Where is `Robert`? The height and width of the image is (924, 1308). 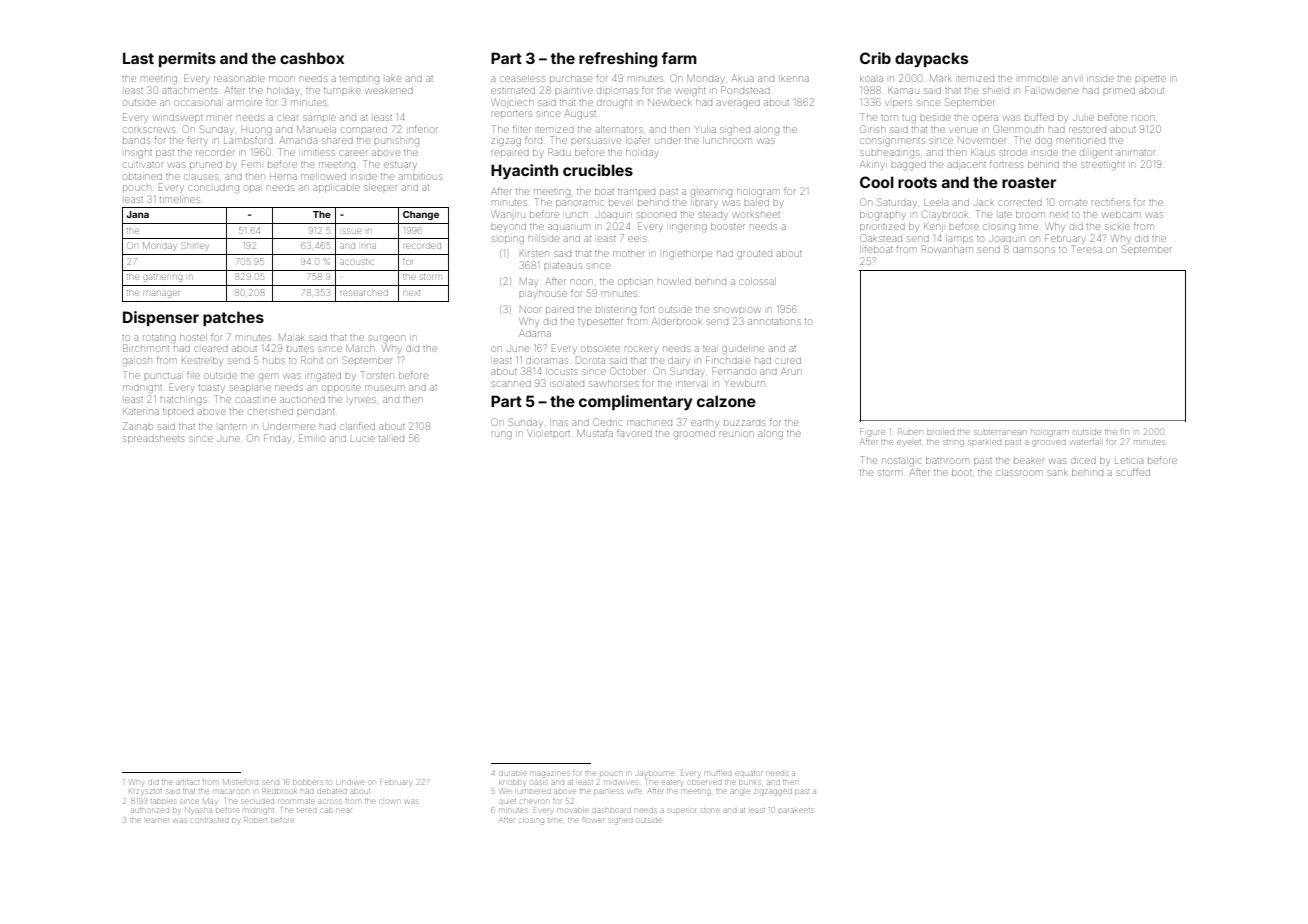
Robert is located at coordinates (255, 820).
